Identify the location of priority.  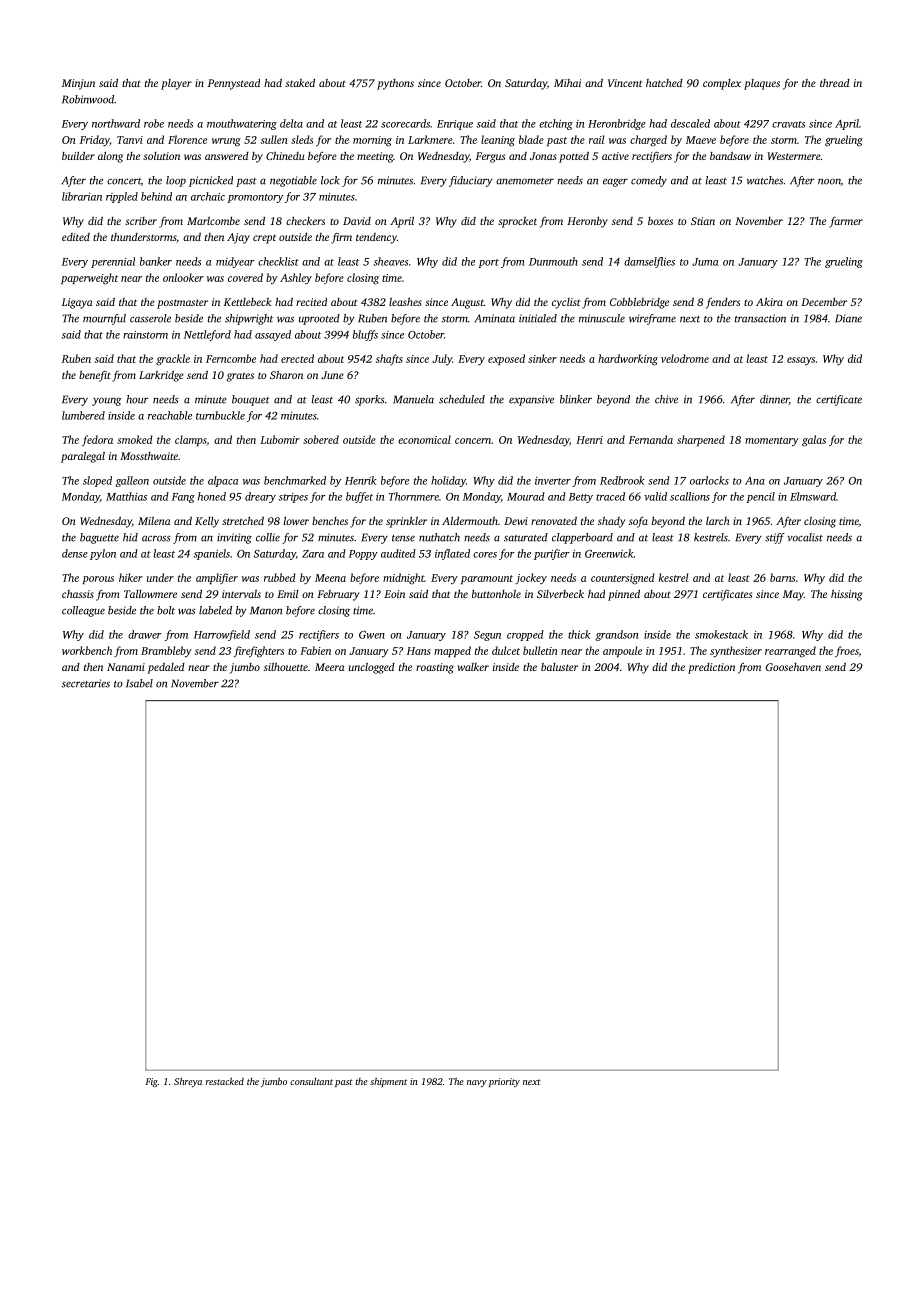
(504, 1082).
